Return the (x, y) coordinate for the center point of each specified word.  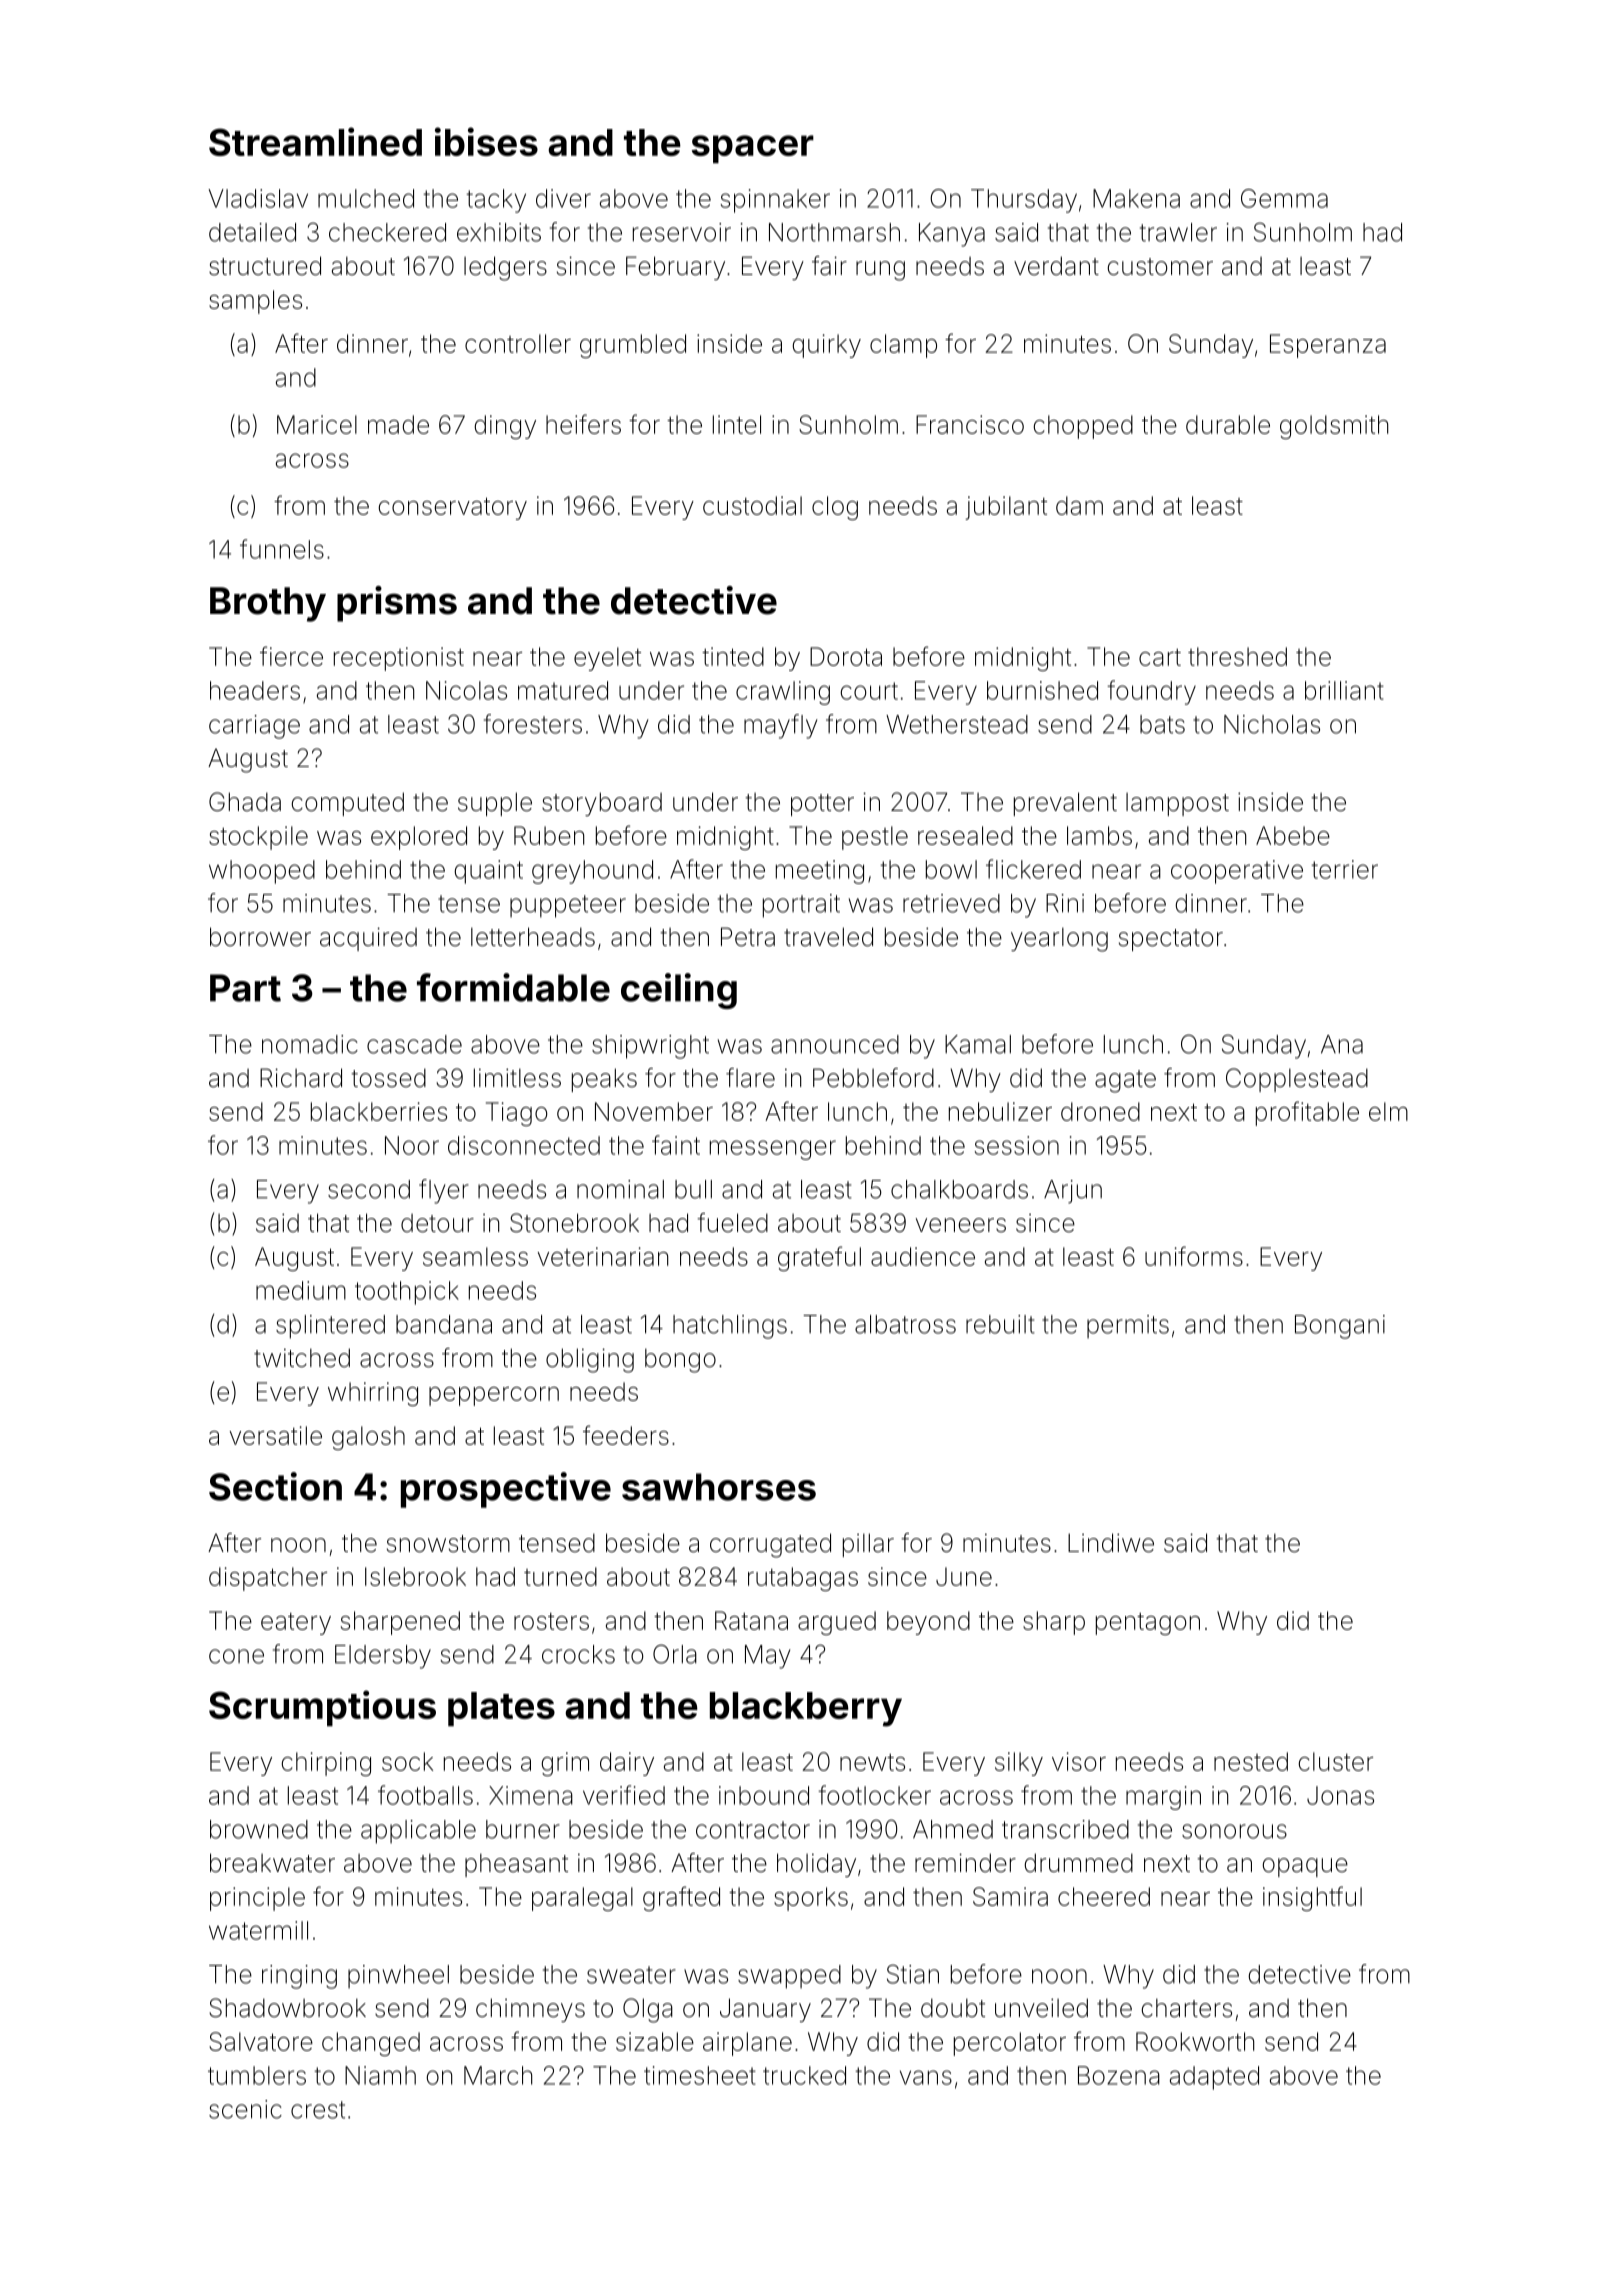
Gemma (1284, 198)
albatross (905, 1324)
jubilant (1006, 508)
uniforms (1194, 1256)
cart (1160, 657)
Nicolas (466, 690)
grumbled (633, 346)
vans (926, 2077)
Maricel (317, 424)
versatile (275, 1435)
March (498, 2075)
